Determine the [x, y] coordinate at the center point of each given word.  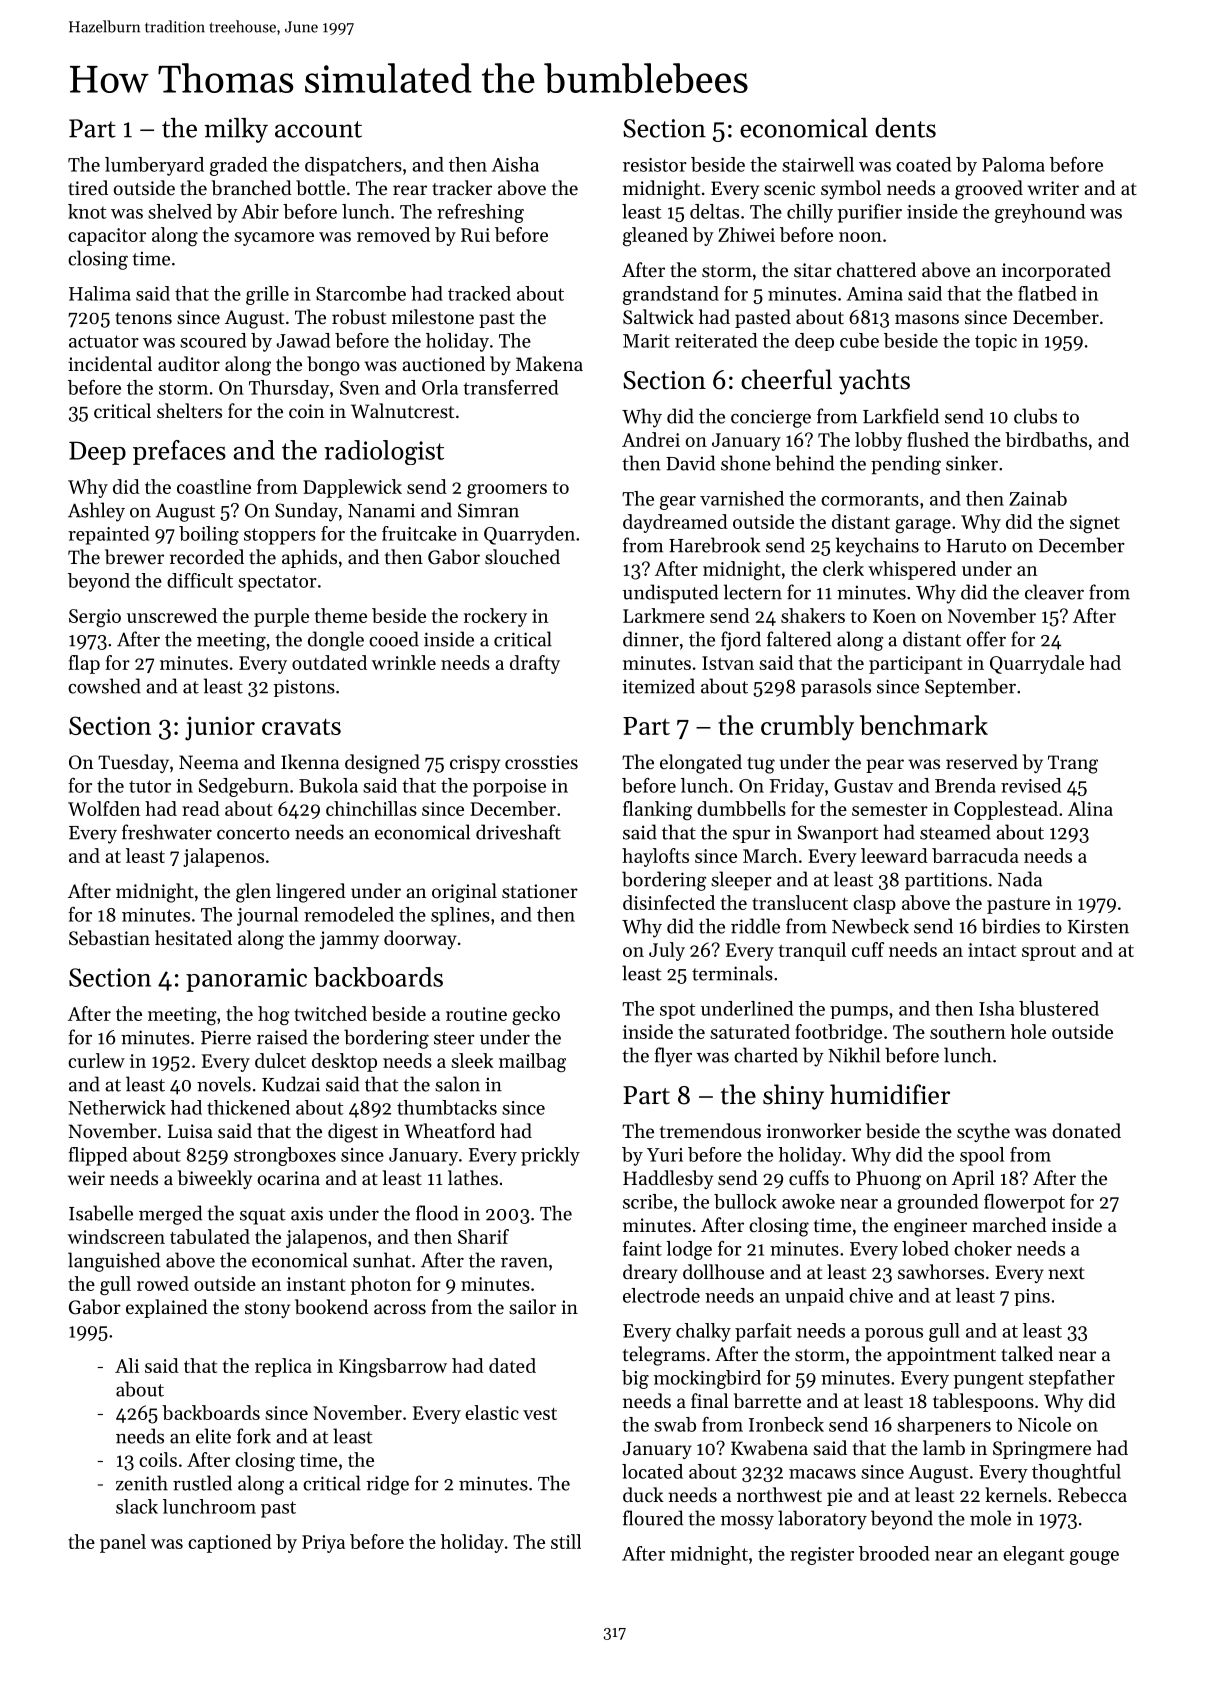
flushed [938, 439]
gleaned [655, 236]
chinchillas [371, 808]
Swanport [838, 834]
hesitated [193, 937]
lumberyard [154, 166]
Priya [323, 1544]
